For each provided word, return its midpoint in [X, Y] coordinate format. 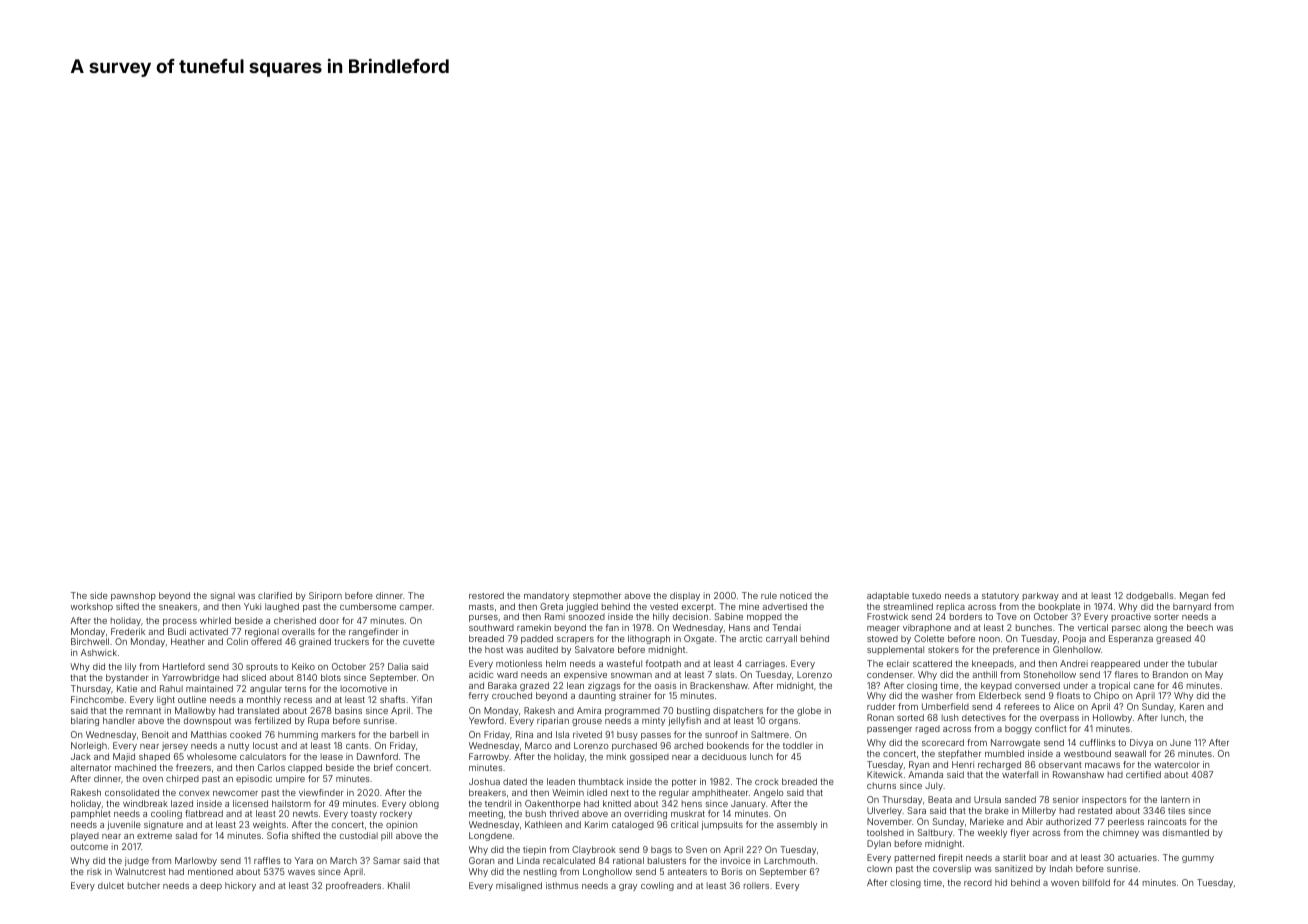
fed [1218, 595]
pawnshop [133, 596]
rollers [756, 885]
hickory [240, 886]
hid [1001, 882]
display [685, 596]
